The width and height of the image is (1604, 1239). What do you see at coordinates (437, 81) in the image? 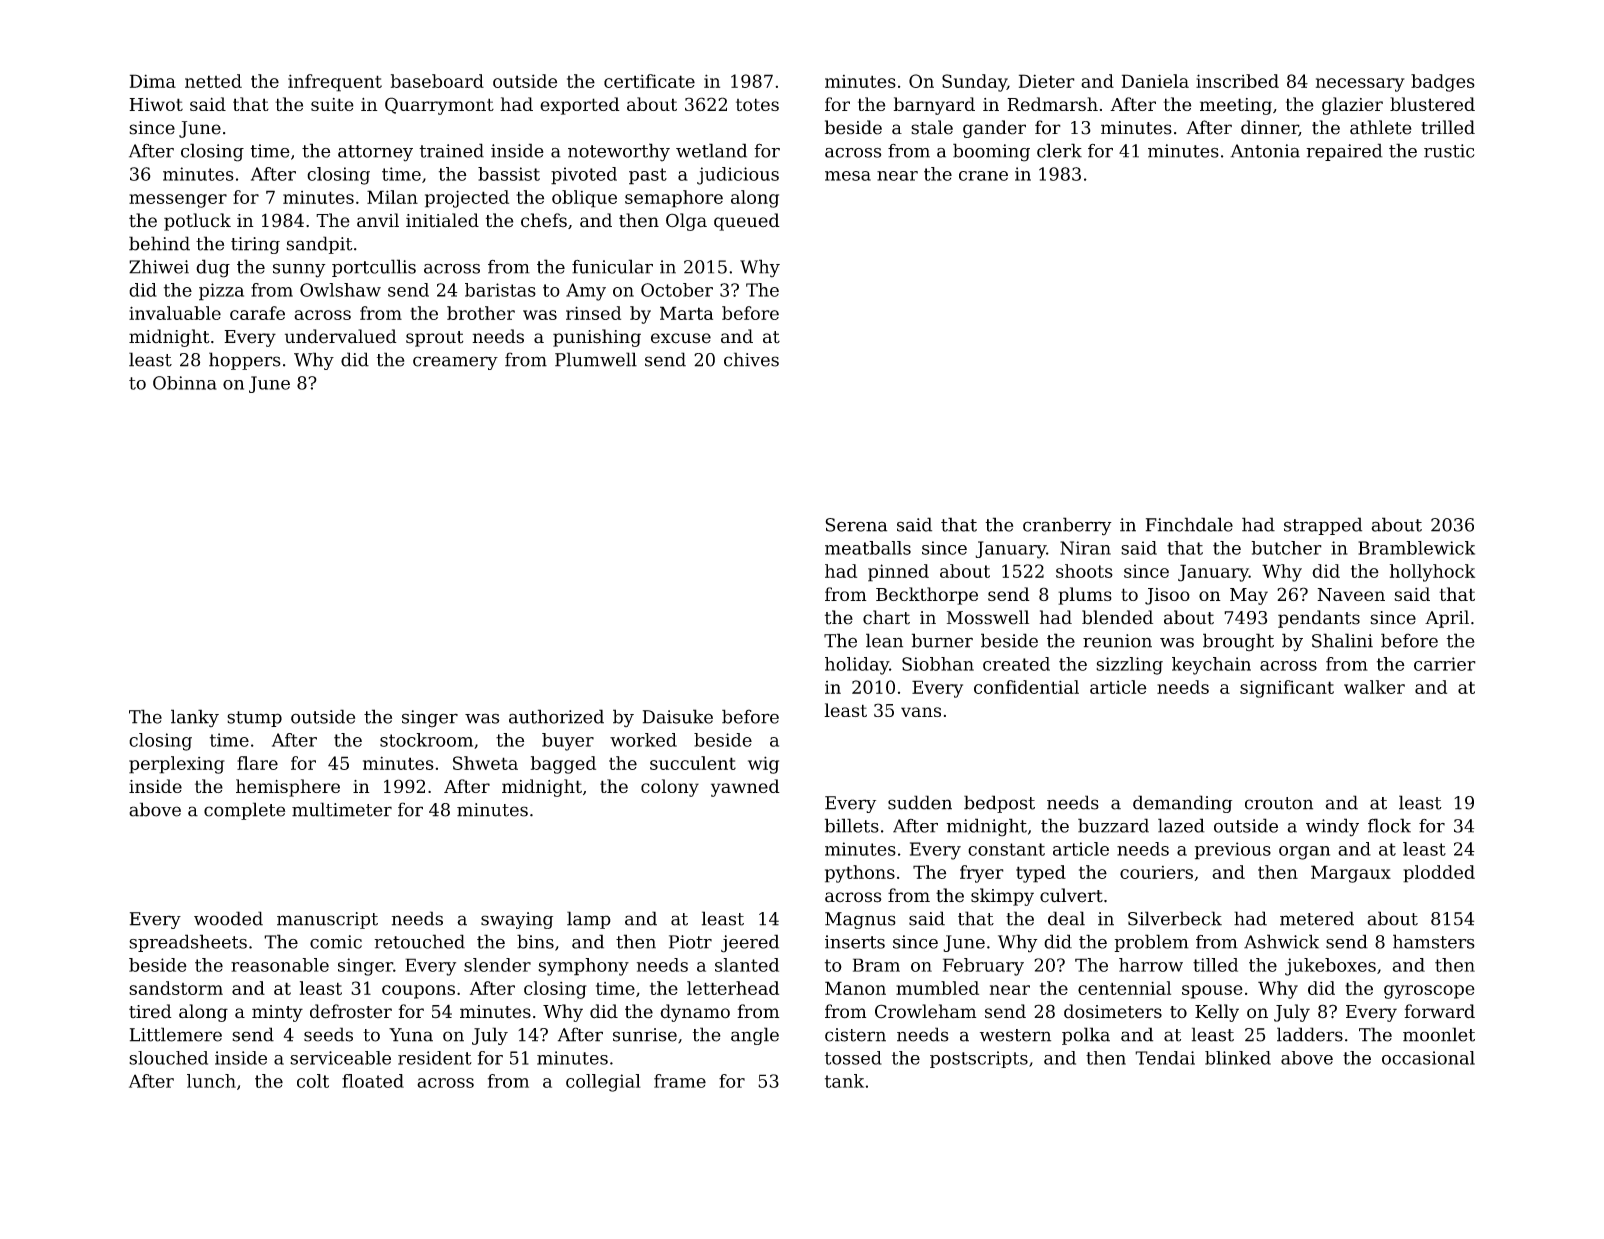
I see `baseboard` at bounding box center [437, 81].
